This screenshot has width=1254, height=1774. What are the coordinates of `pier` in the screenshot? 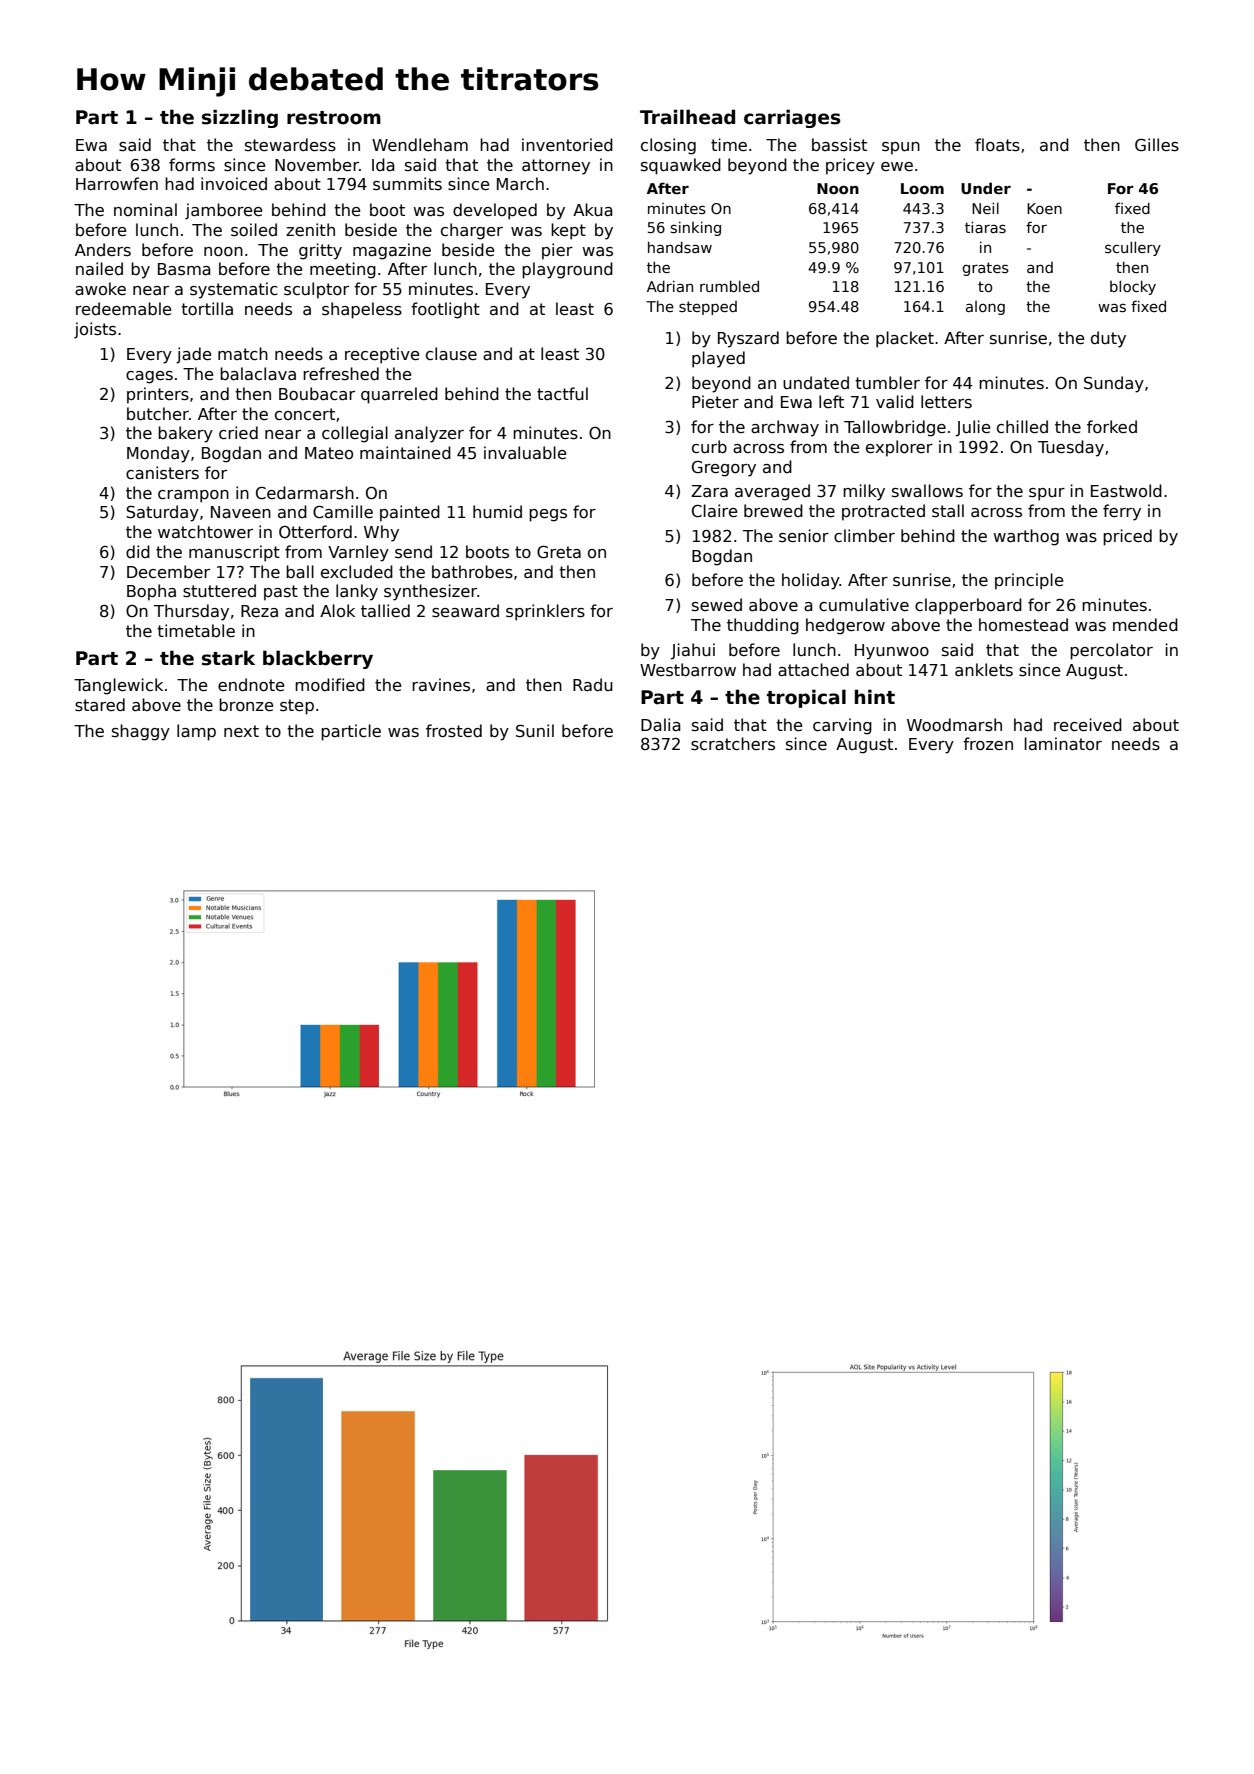 It's located at (557, 251).
